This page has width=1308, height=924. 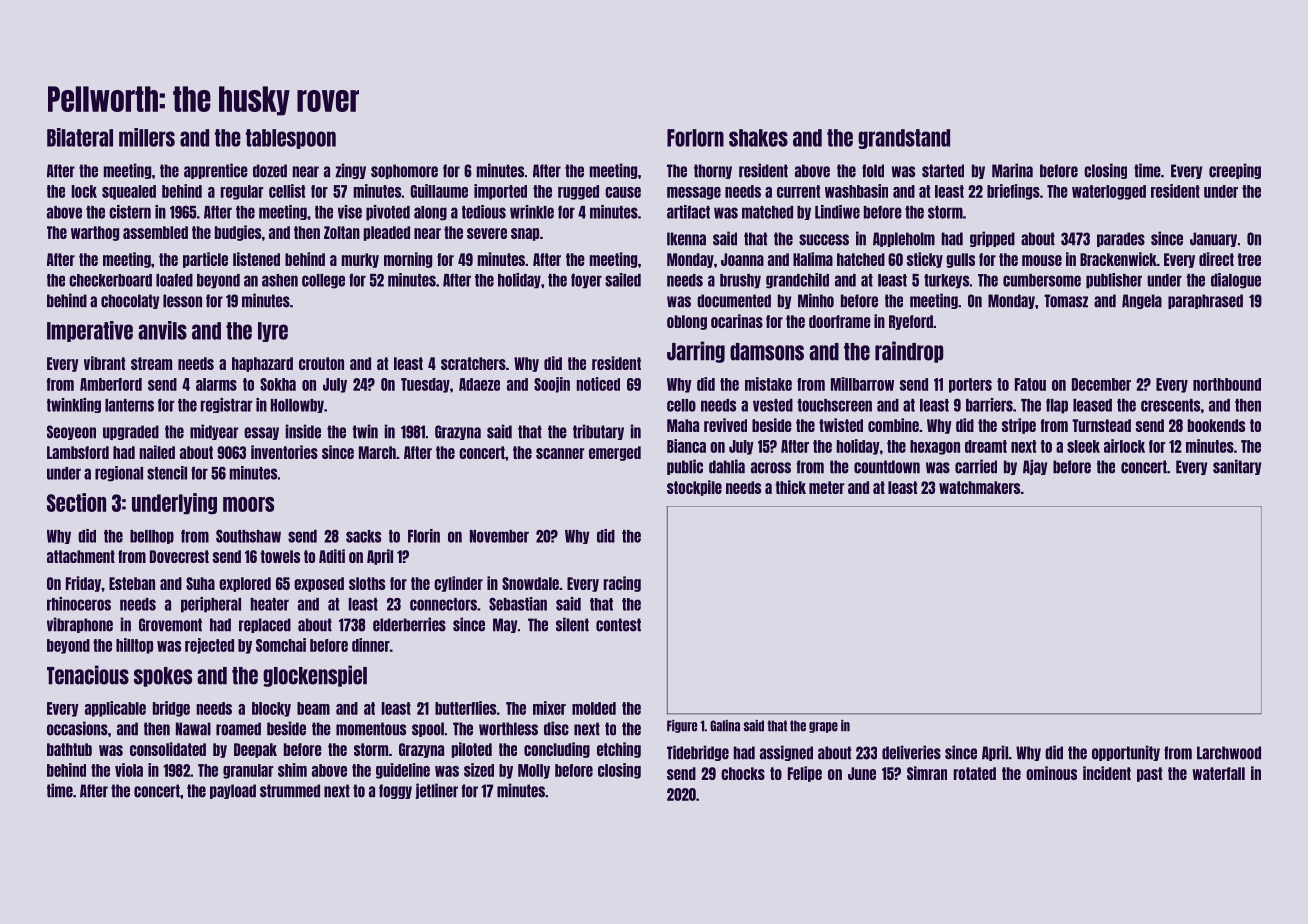 What do you see at coordinates (695, 138) in the page?
I see `Forlorn` at bounding box center [695, 138].
